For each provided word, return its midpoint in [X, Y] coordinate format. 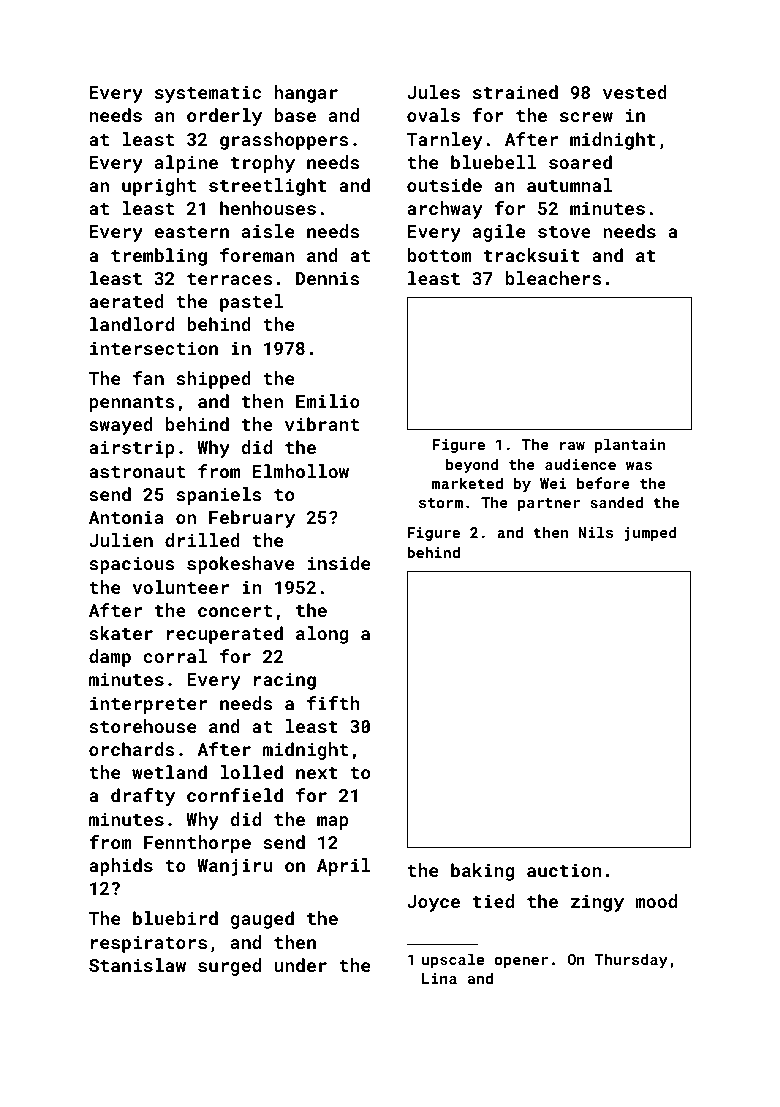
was [639, 466]
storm [441, 503]
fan [148, 378]
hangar [306, 94]
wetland [169, 772]
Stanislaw [137, 965]
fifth [333, 703]
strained [515, 92]
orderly [224, 117]
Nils [596, 532]
